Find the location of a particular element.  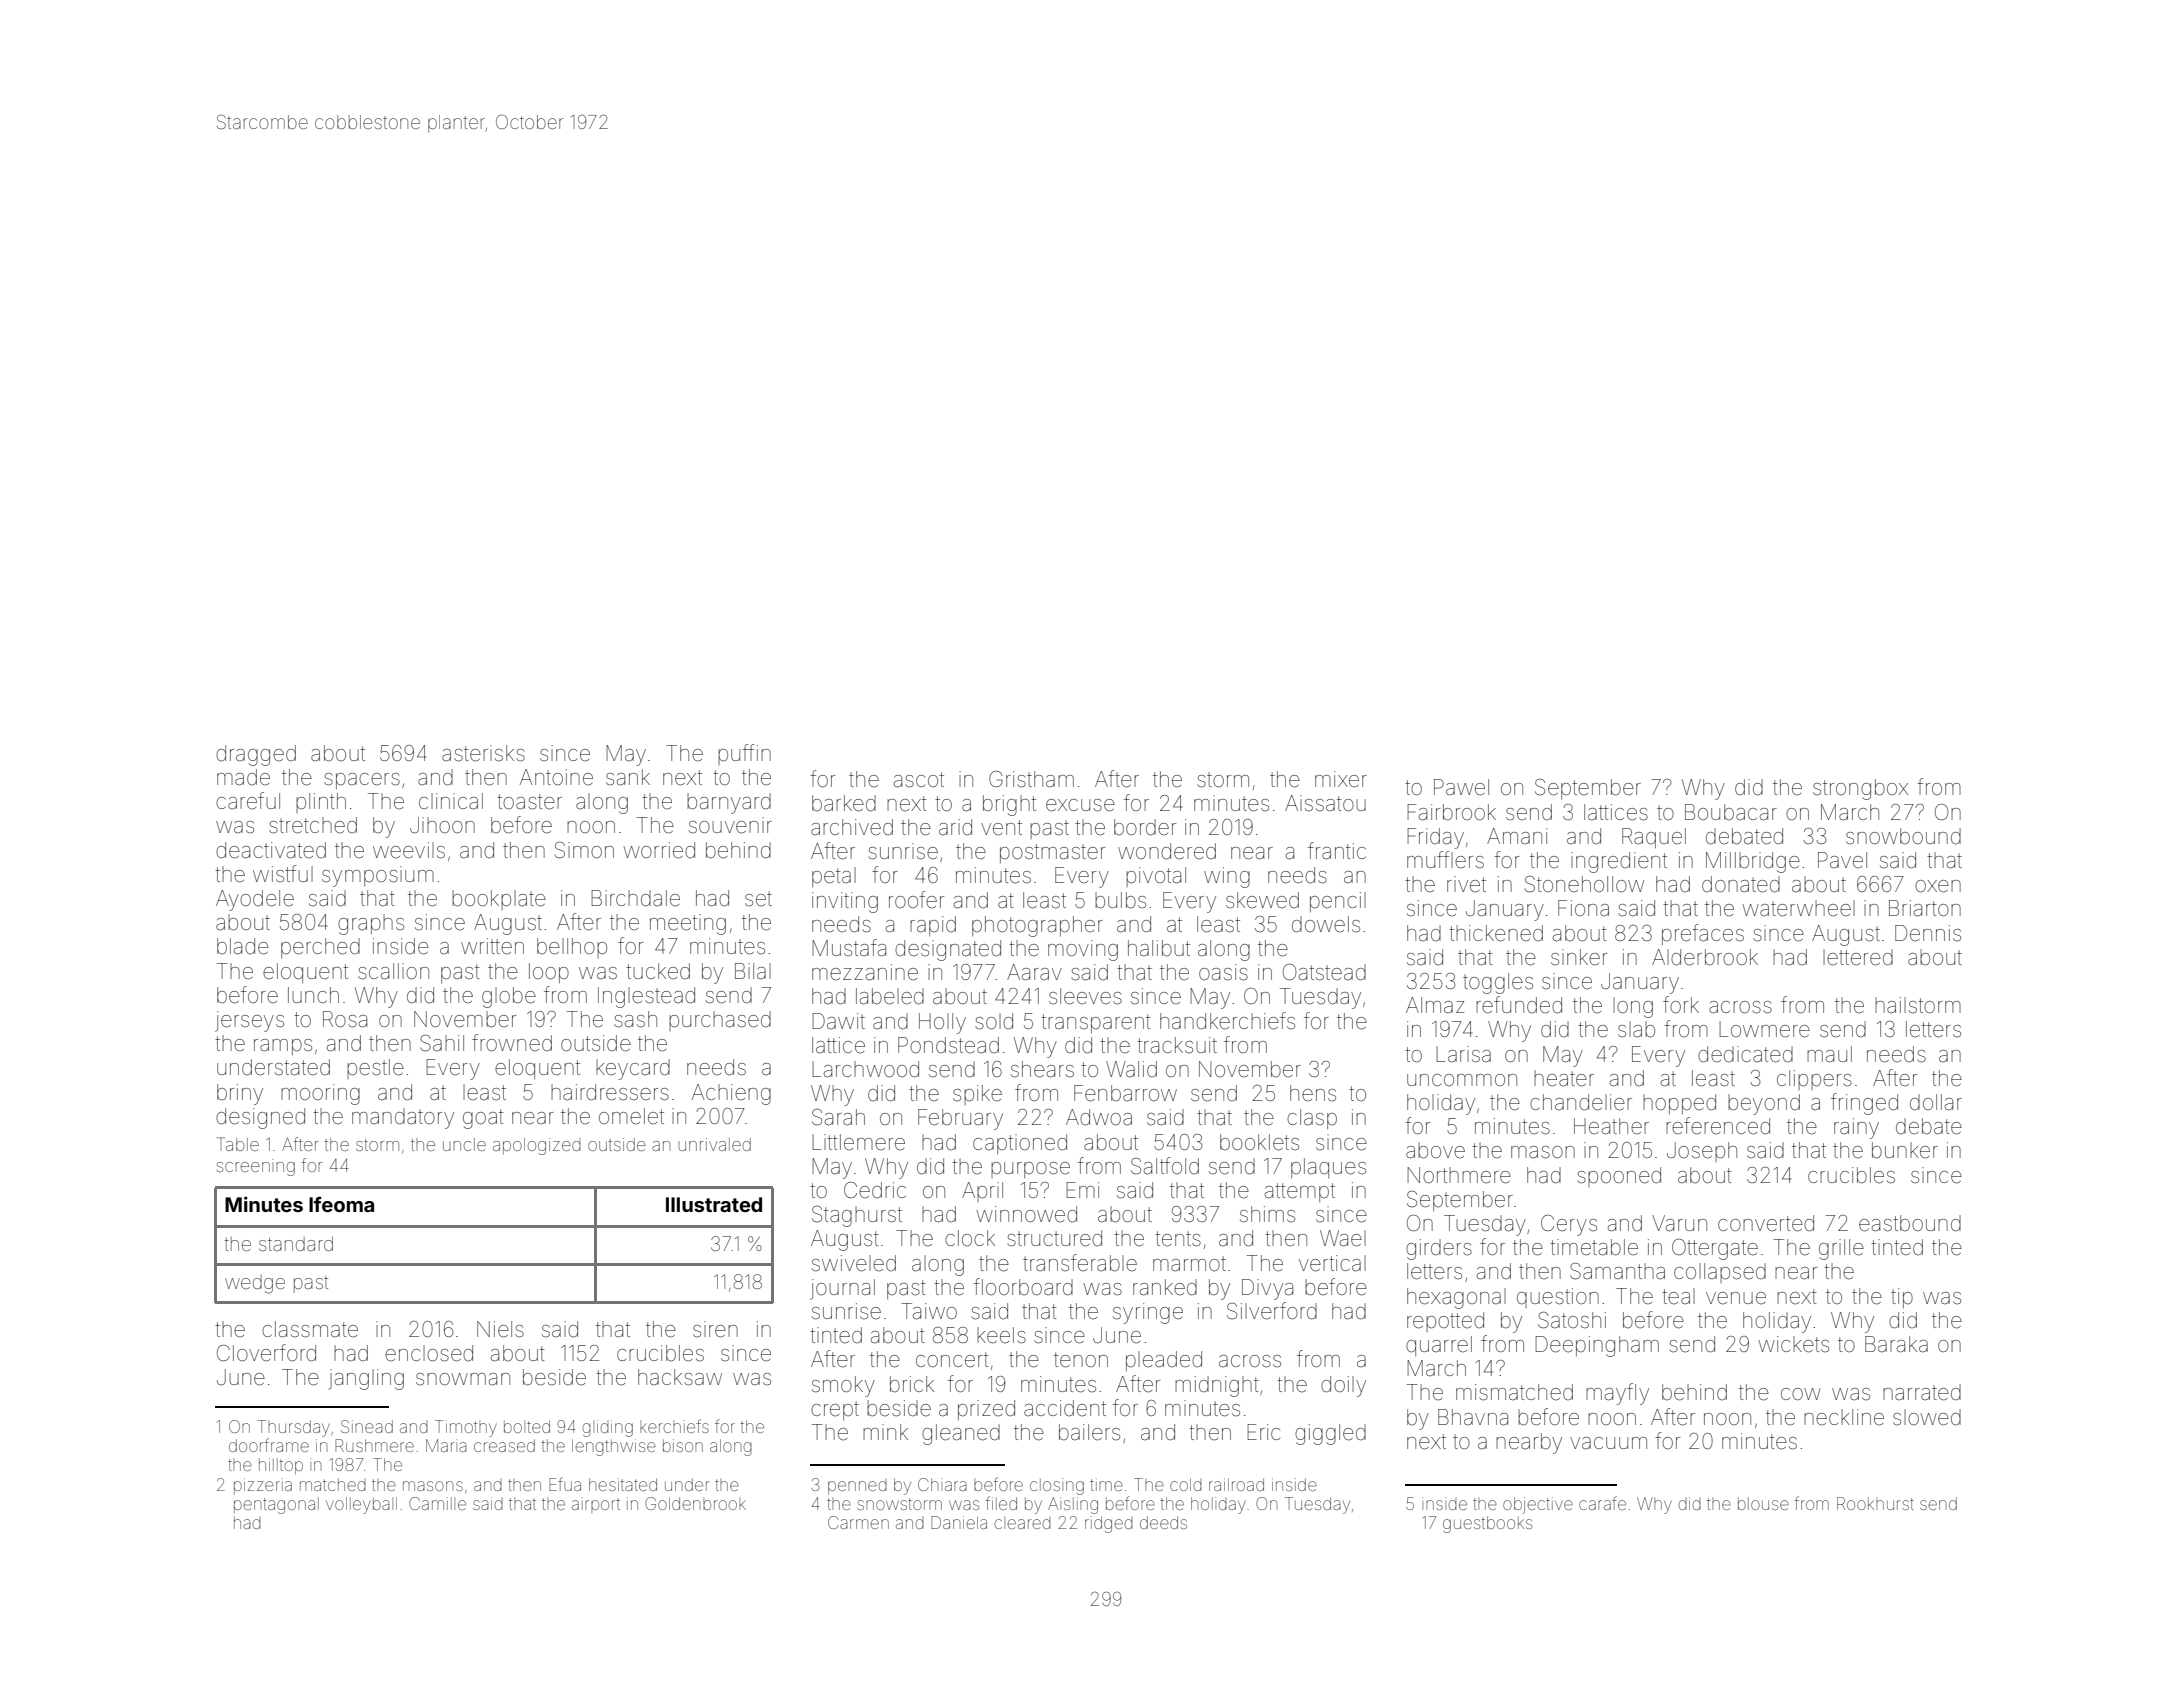

transferable is located at coordinates (1080, 1263).
